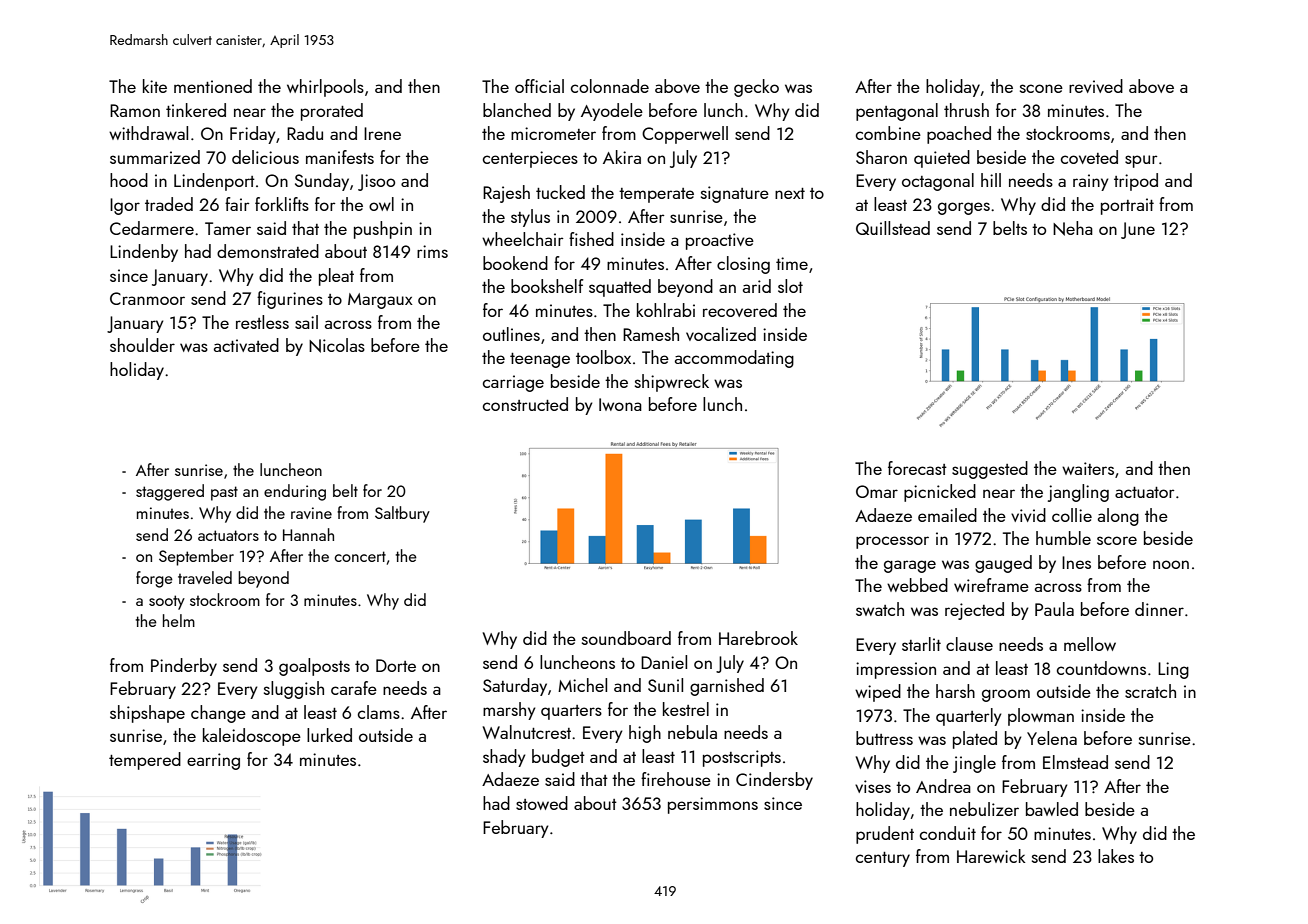 This screenshot has height=924, width=1308. What do you see at coordinates (213, 761) in the screenshot?
I see `earring` at bounding box center [213, 761].
